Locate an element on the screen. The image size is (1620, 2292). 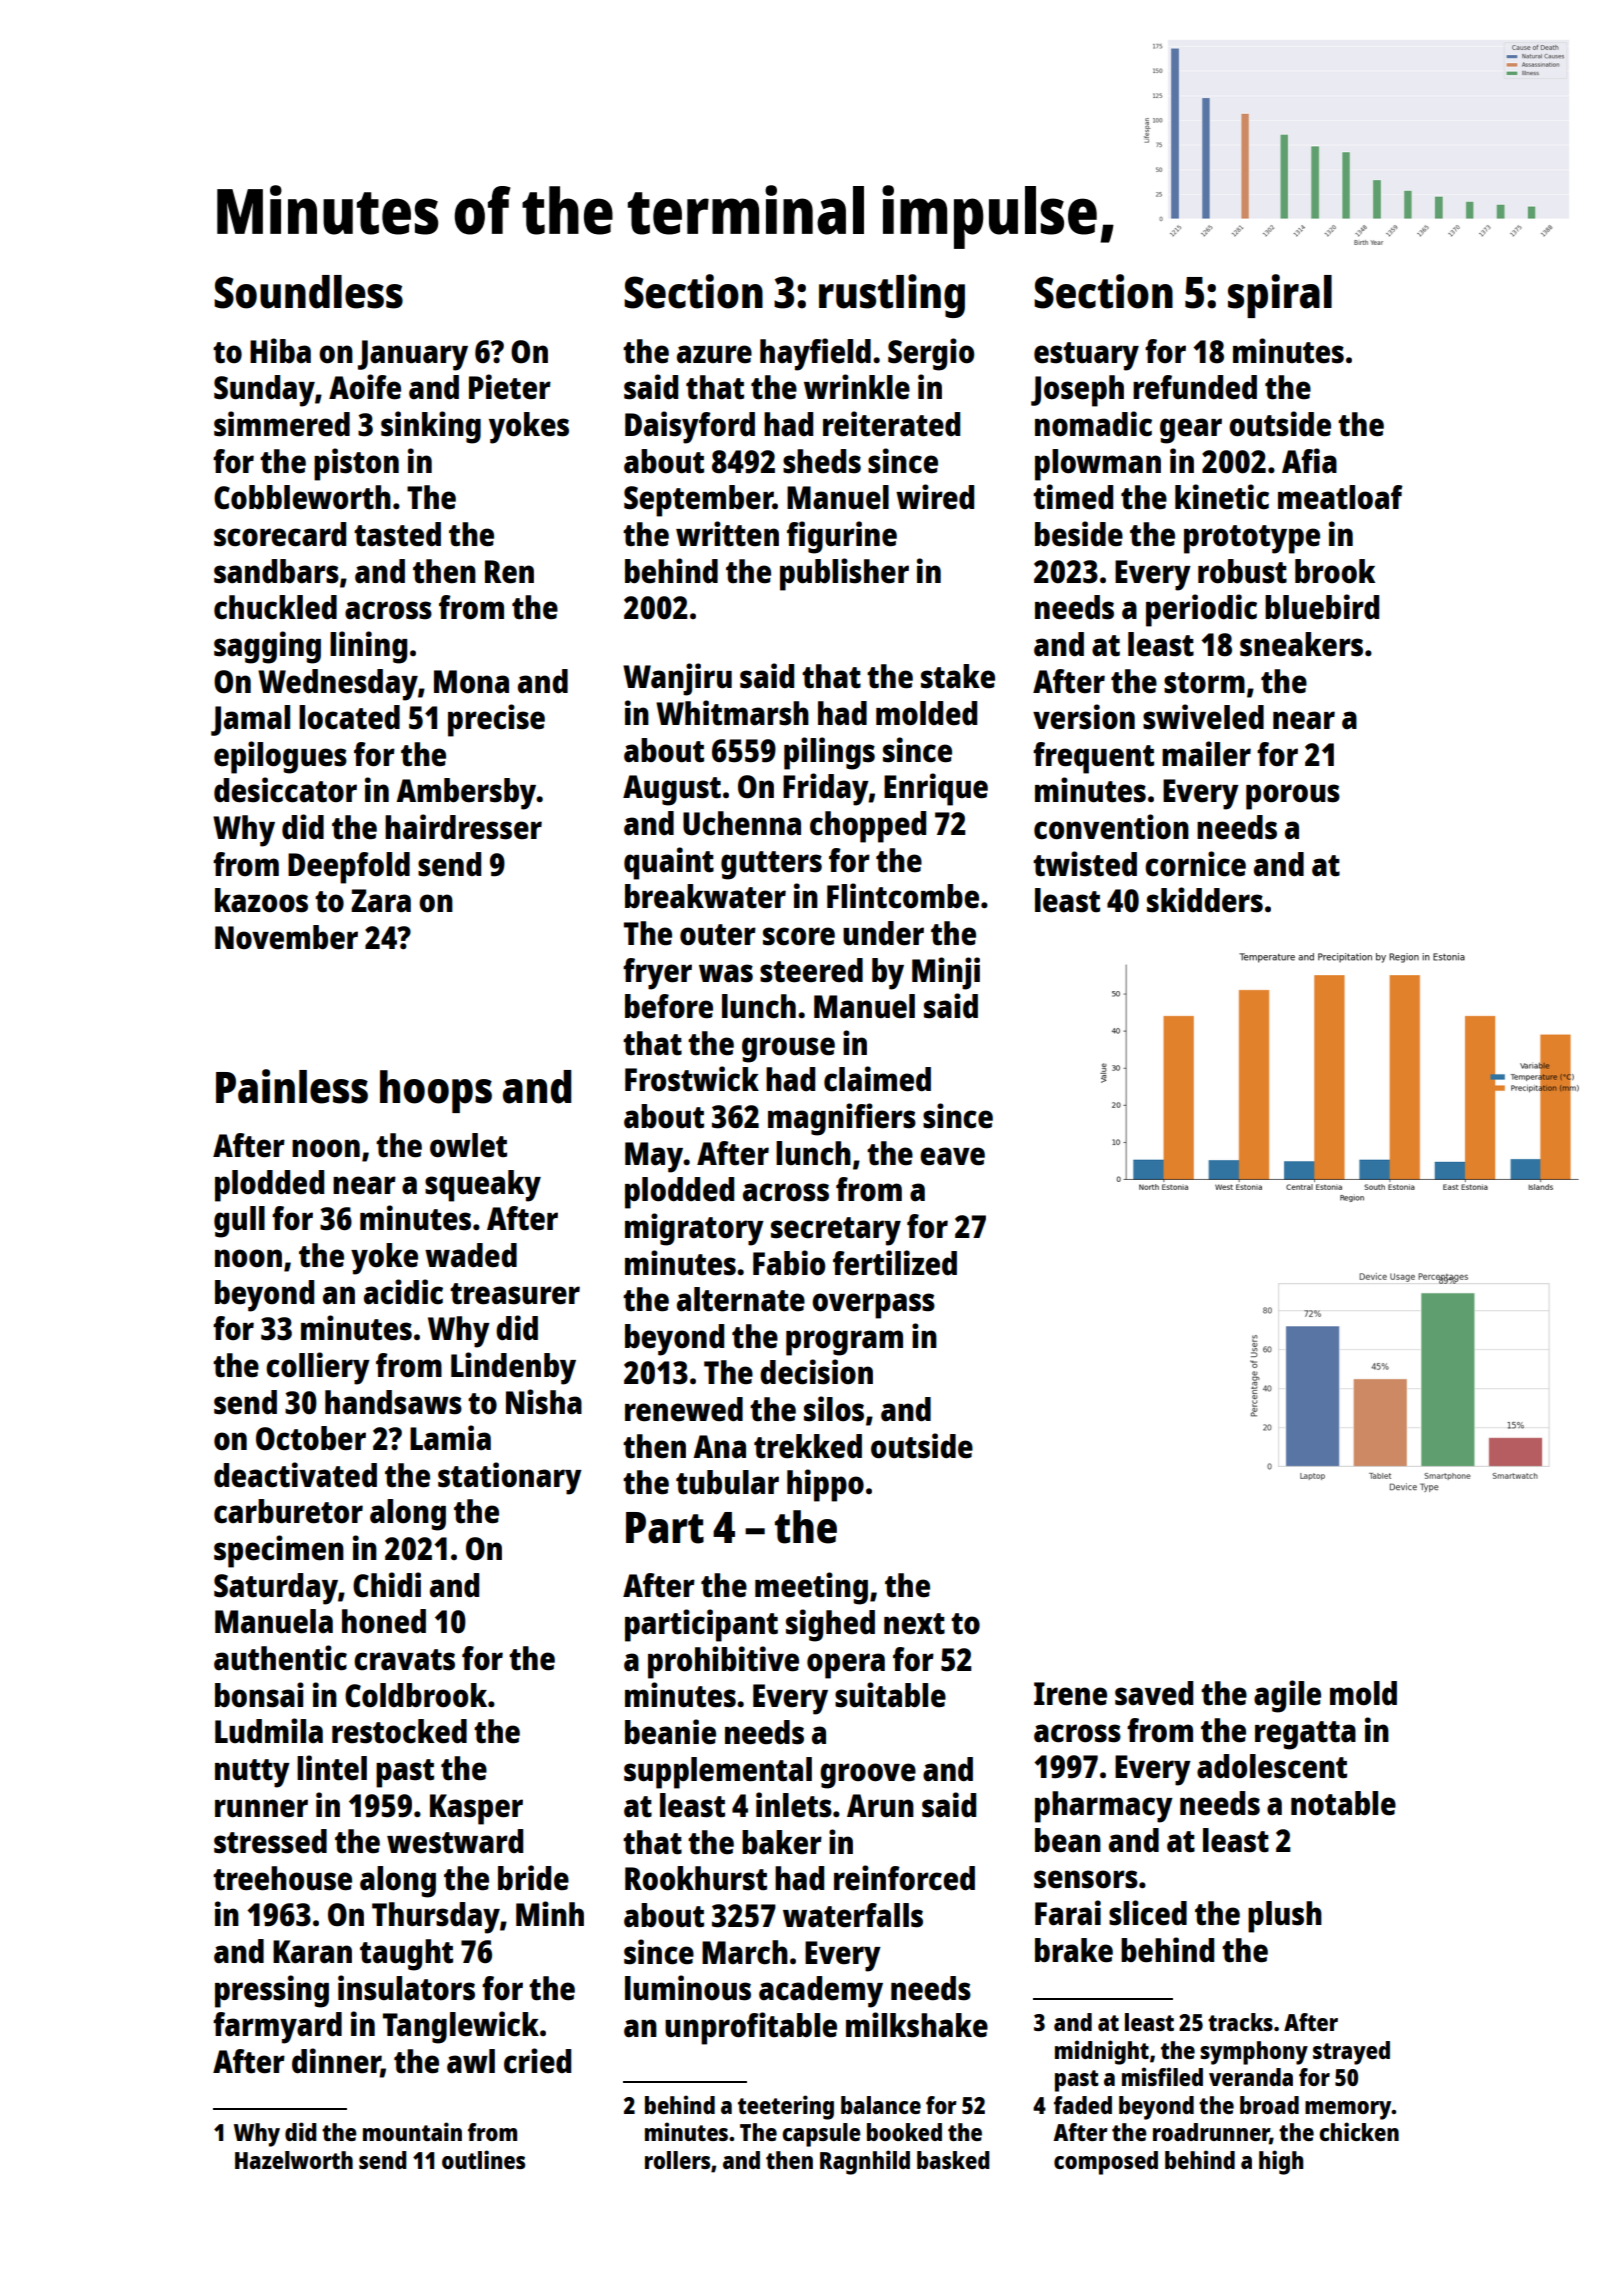
deactivated is located at coordinates (295, 1475).
